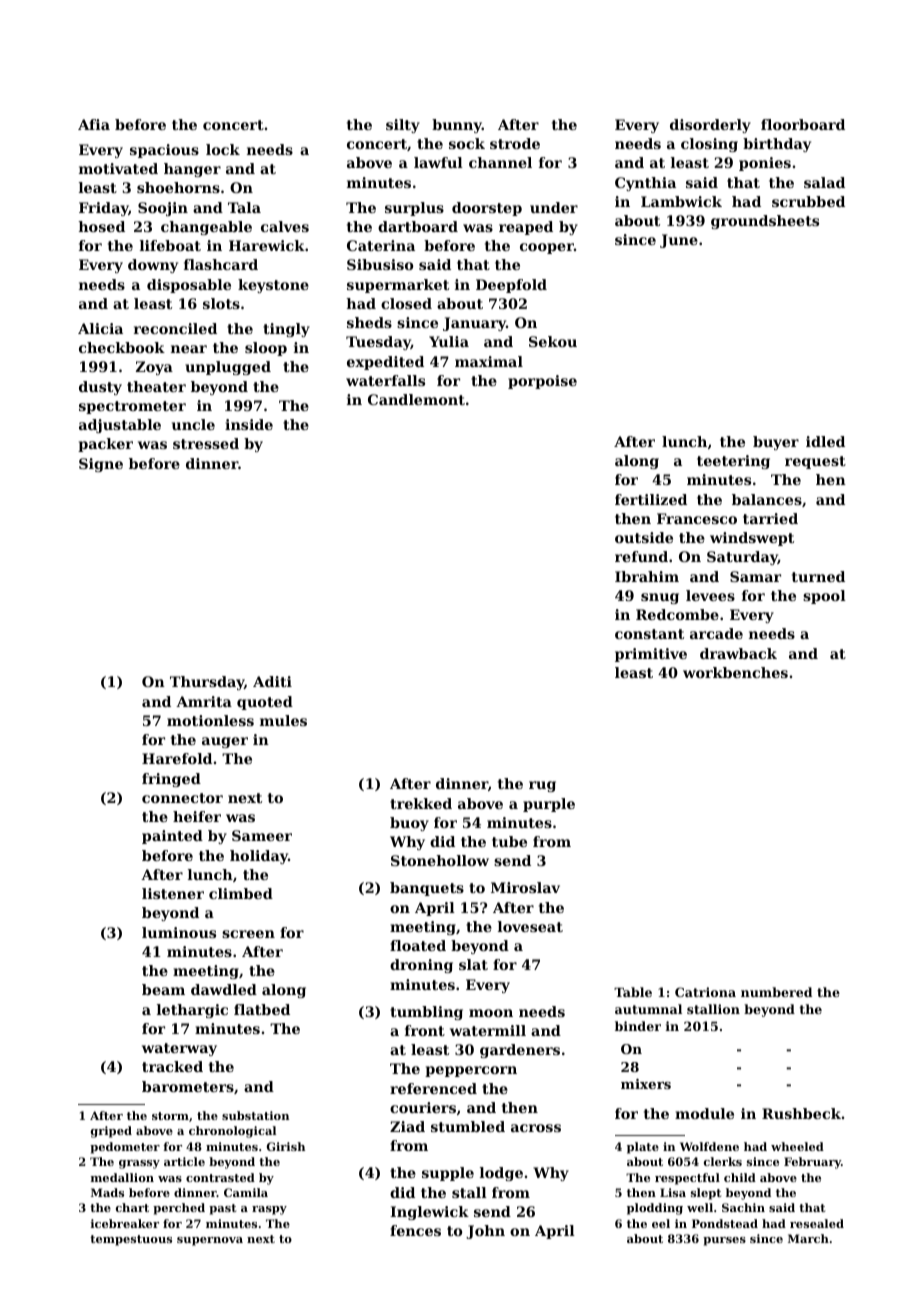 Image resolution: width=924 pixels, height=1308 pixels. What do you see at coordinates (449, 341) in the page?
I see `Yulia` at bounding box center [449, 341].
